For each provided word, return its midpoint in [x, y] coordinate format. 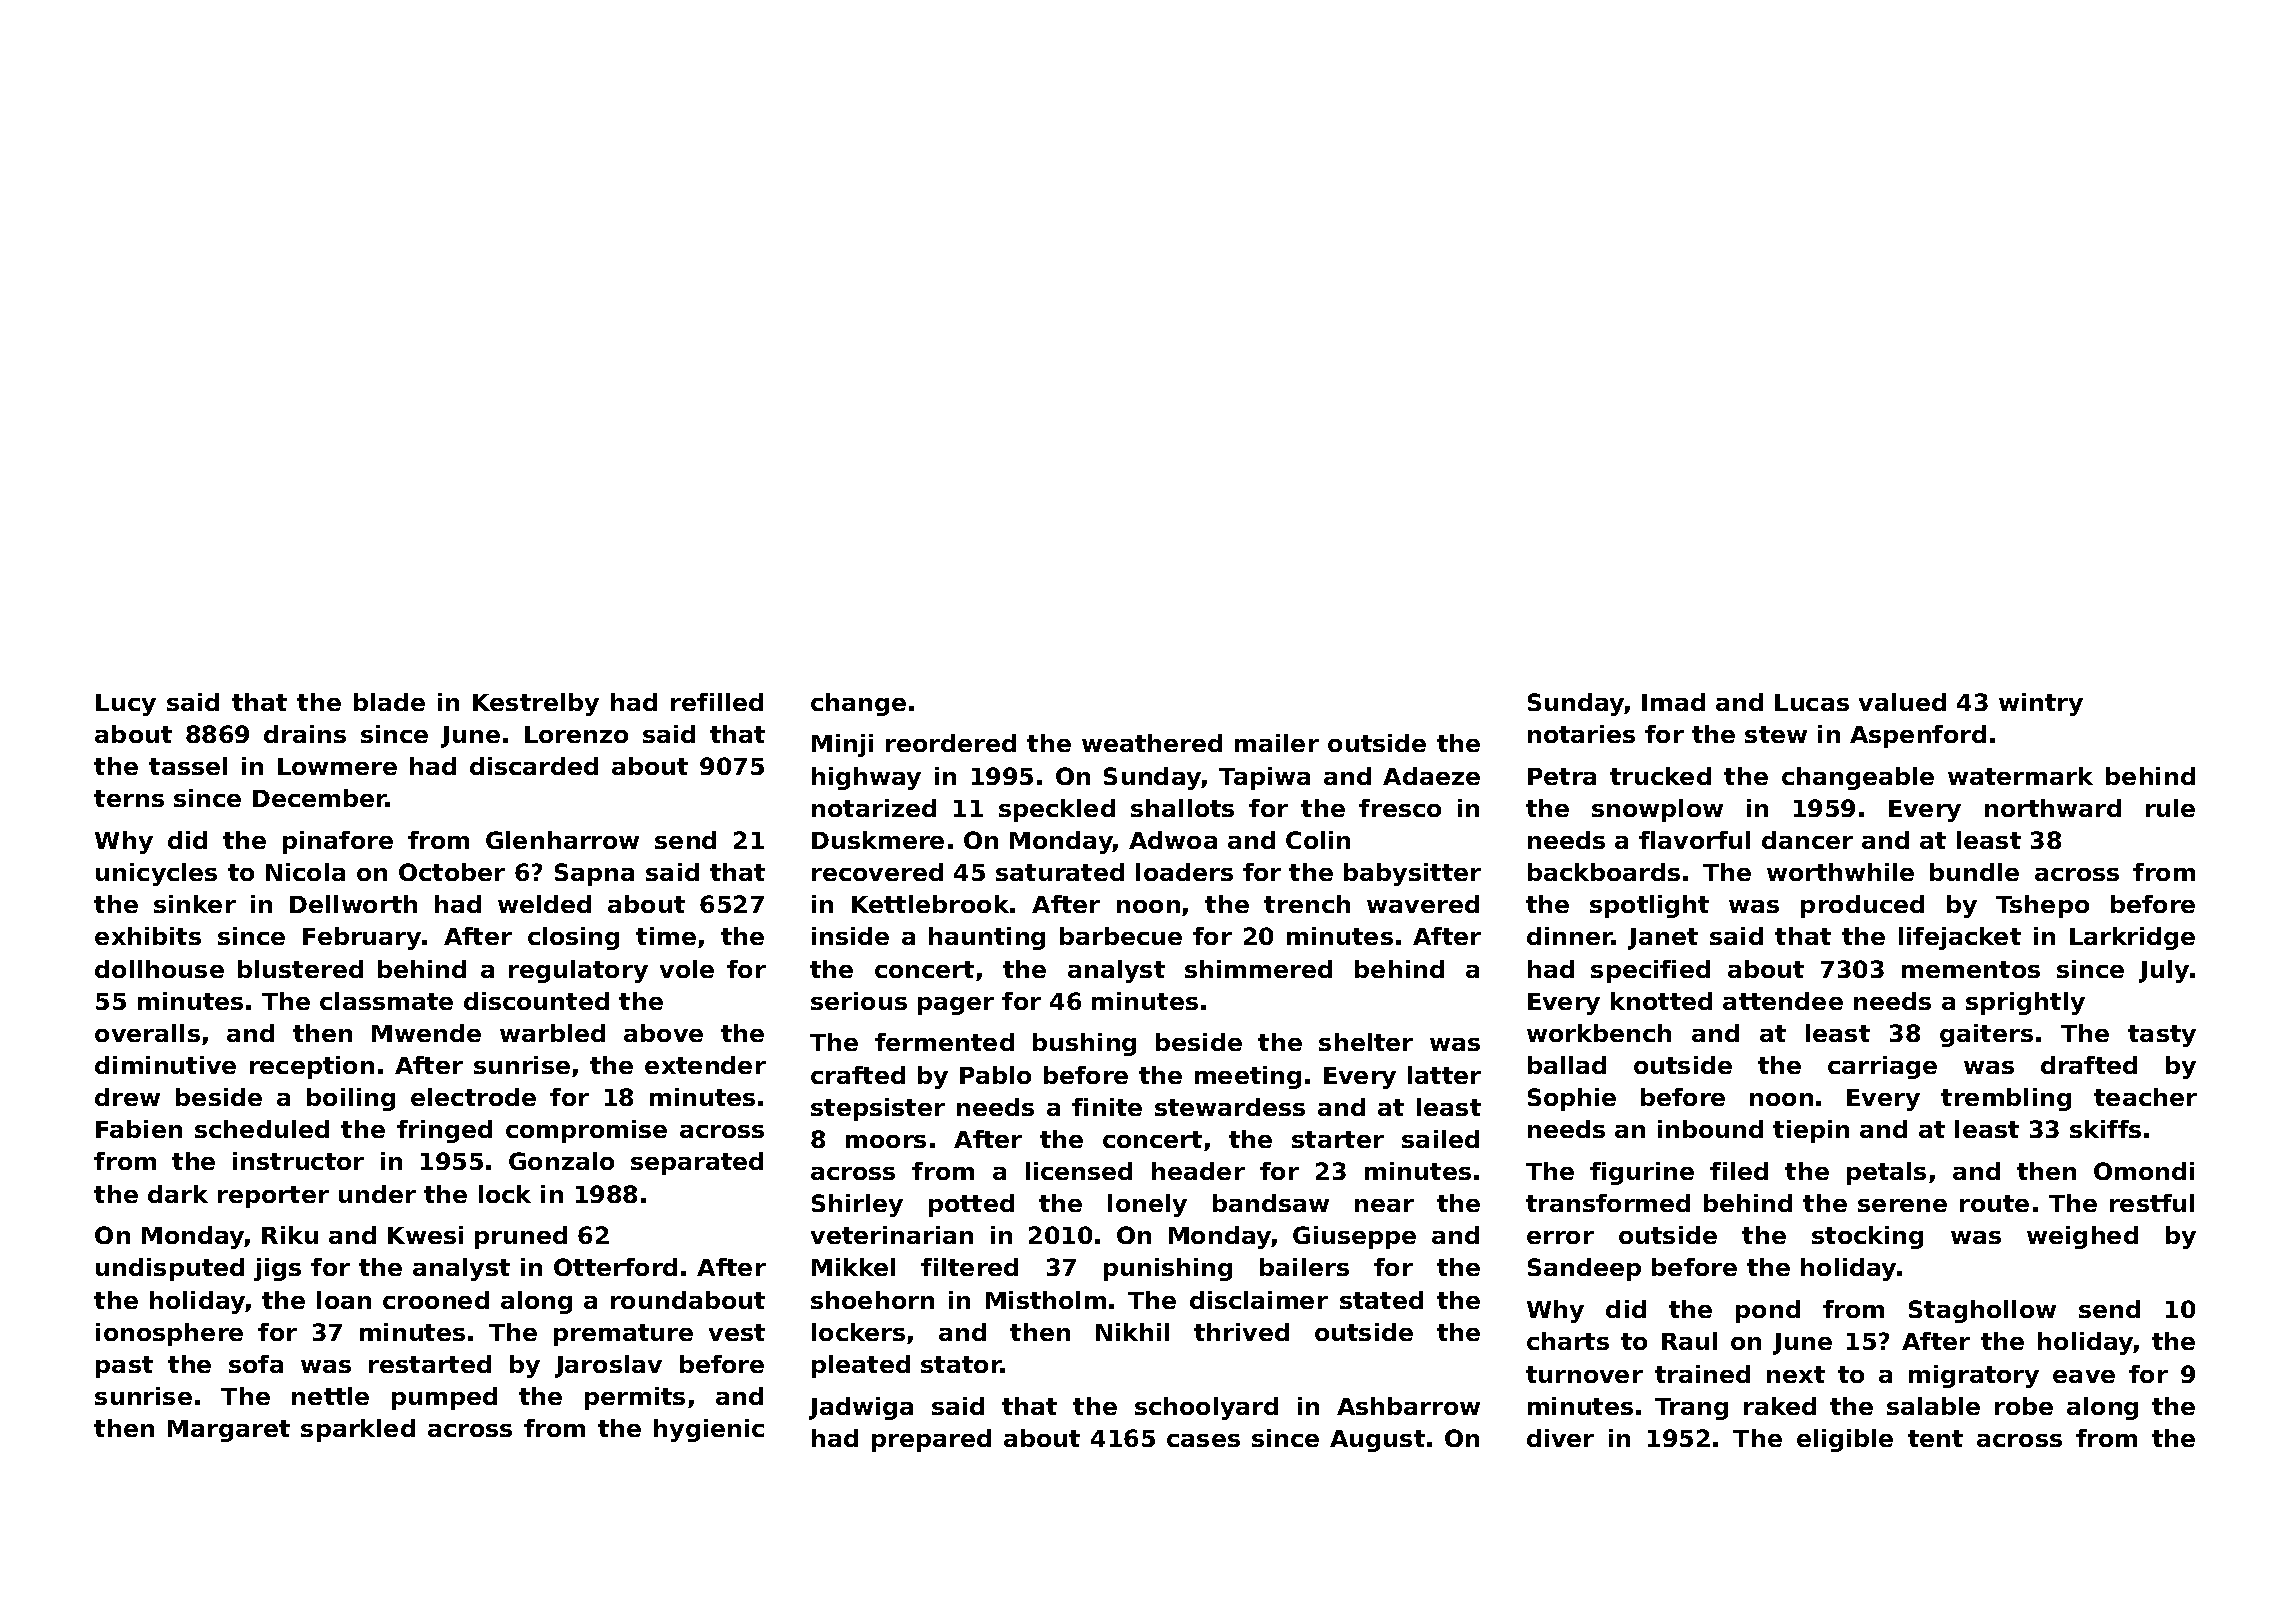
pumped [444, 1398]
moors [886, 1141]
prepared [931, 1440]
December [320, 798]
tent [1935, 1438]
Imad [1673, 702]
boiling [351, 1099]
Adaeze [1431, 776]
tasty [2162, 1036]
